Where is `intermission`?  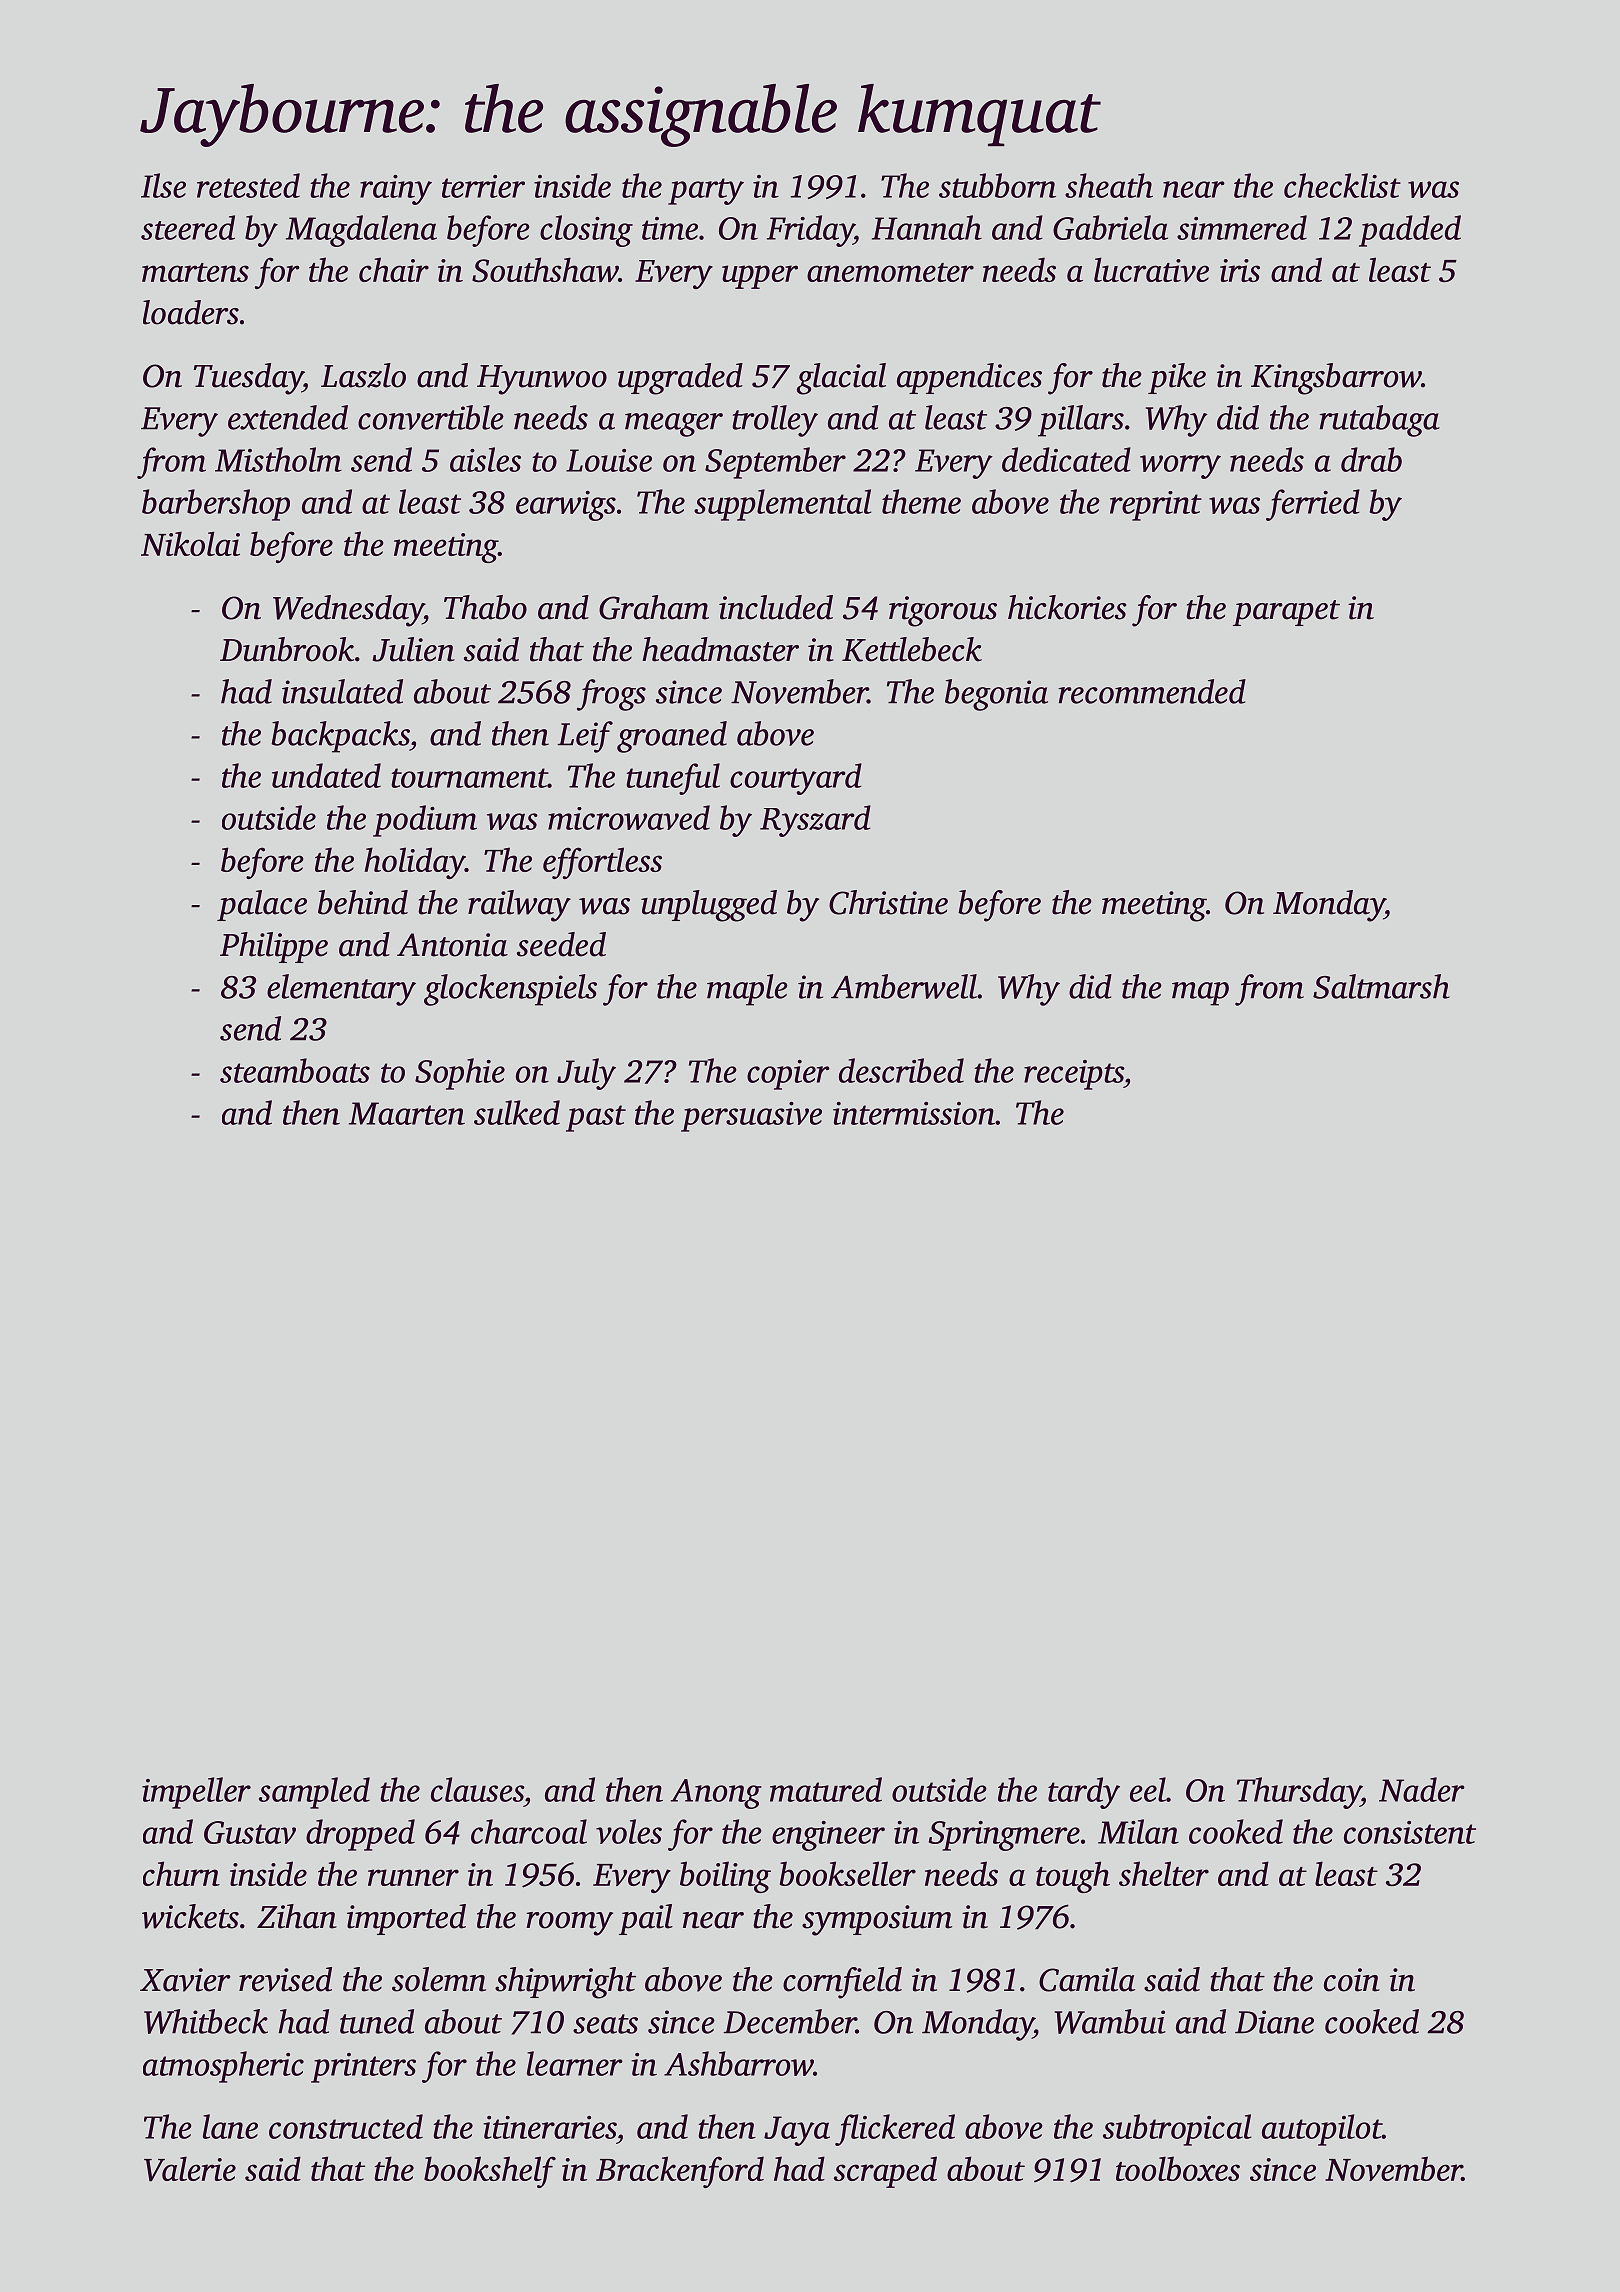 intermission is located at coordinates (914, 1113).
